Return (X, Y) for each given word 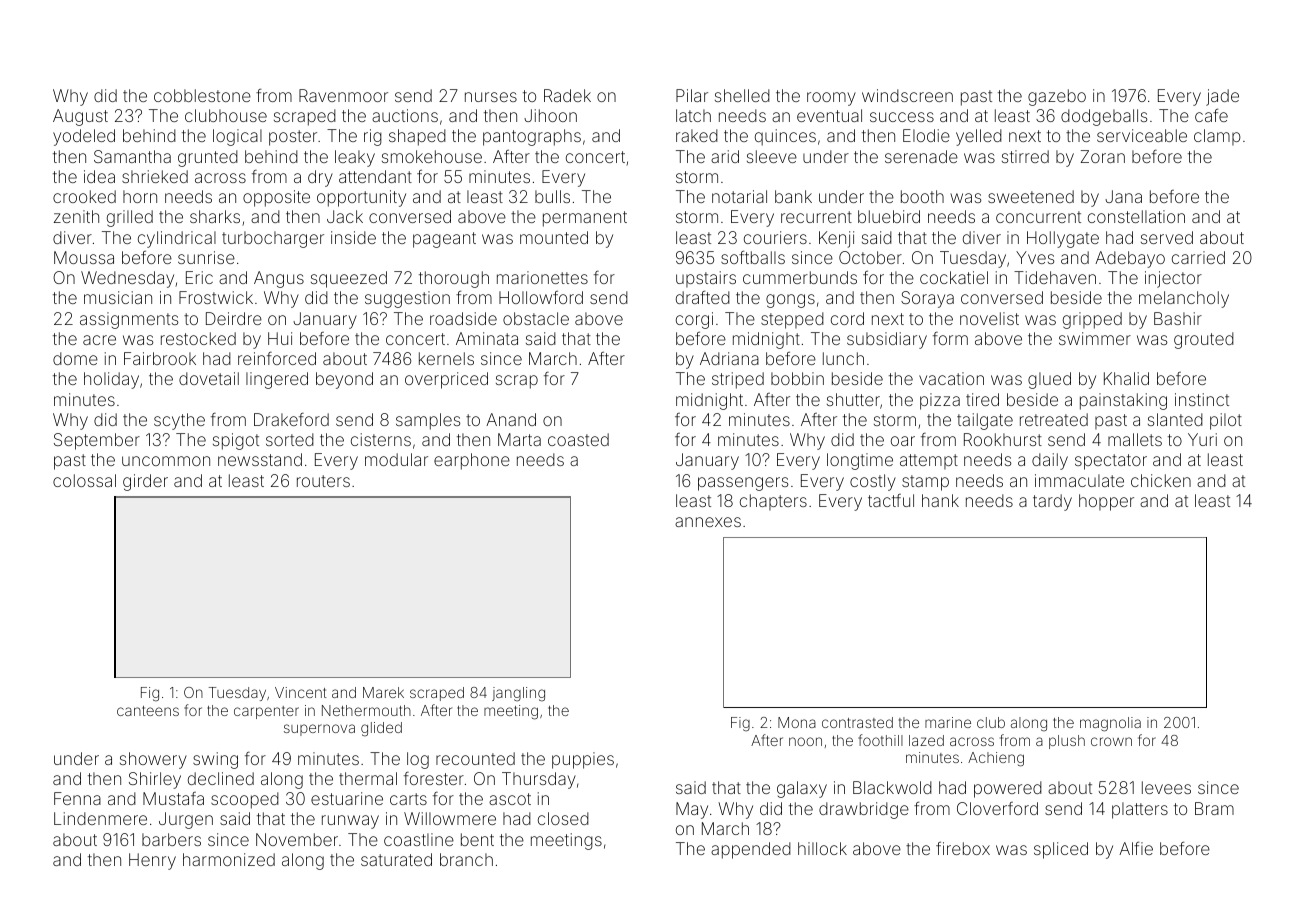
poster (293, 138)
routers (323, 481)
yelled (979, 137)
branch (466, 859)
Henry (152, 861)
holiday (111, 380)
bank (793, 196)
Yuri (1202, 439)
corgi (694, 320)
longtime (860, 461)
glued (1049, 380)
